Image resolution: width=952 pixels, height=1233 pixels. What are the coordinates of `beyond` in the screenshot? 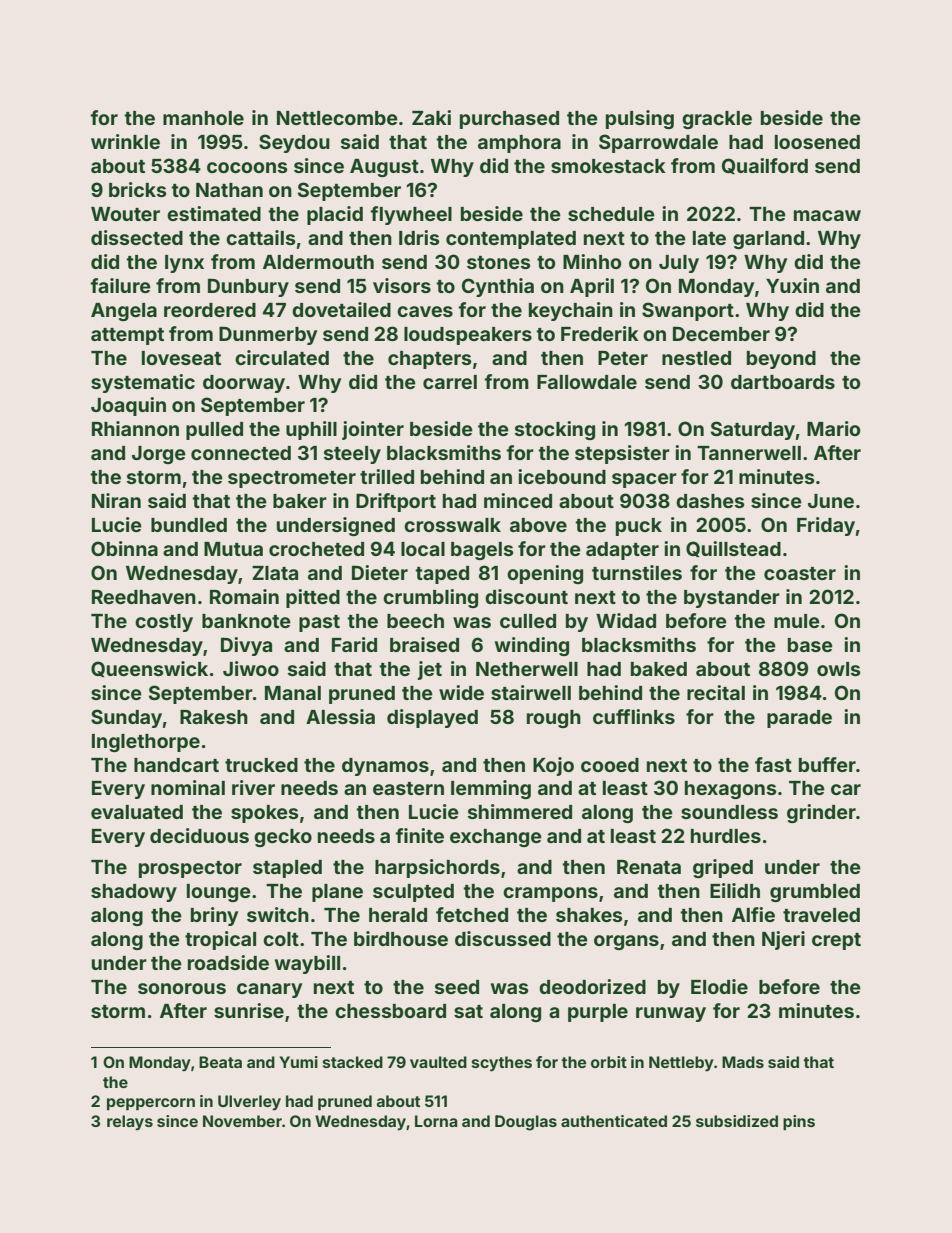 It's located at (781, 360).
